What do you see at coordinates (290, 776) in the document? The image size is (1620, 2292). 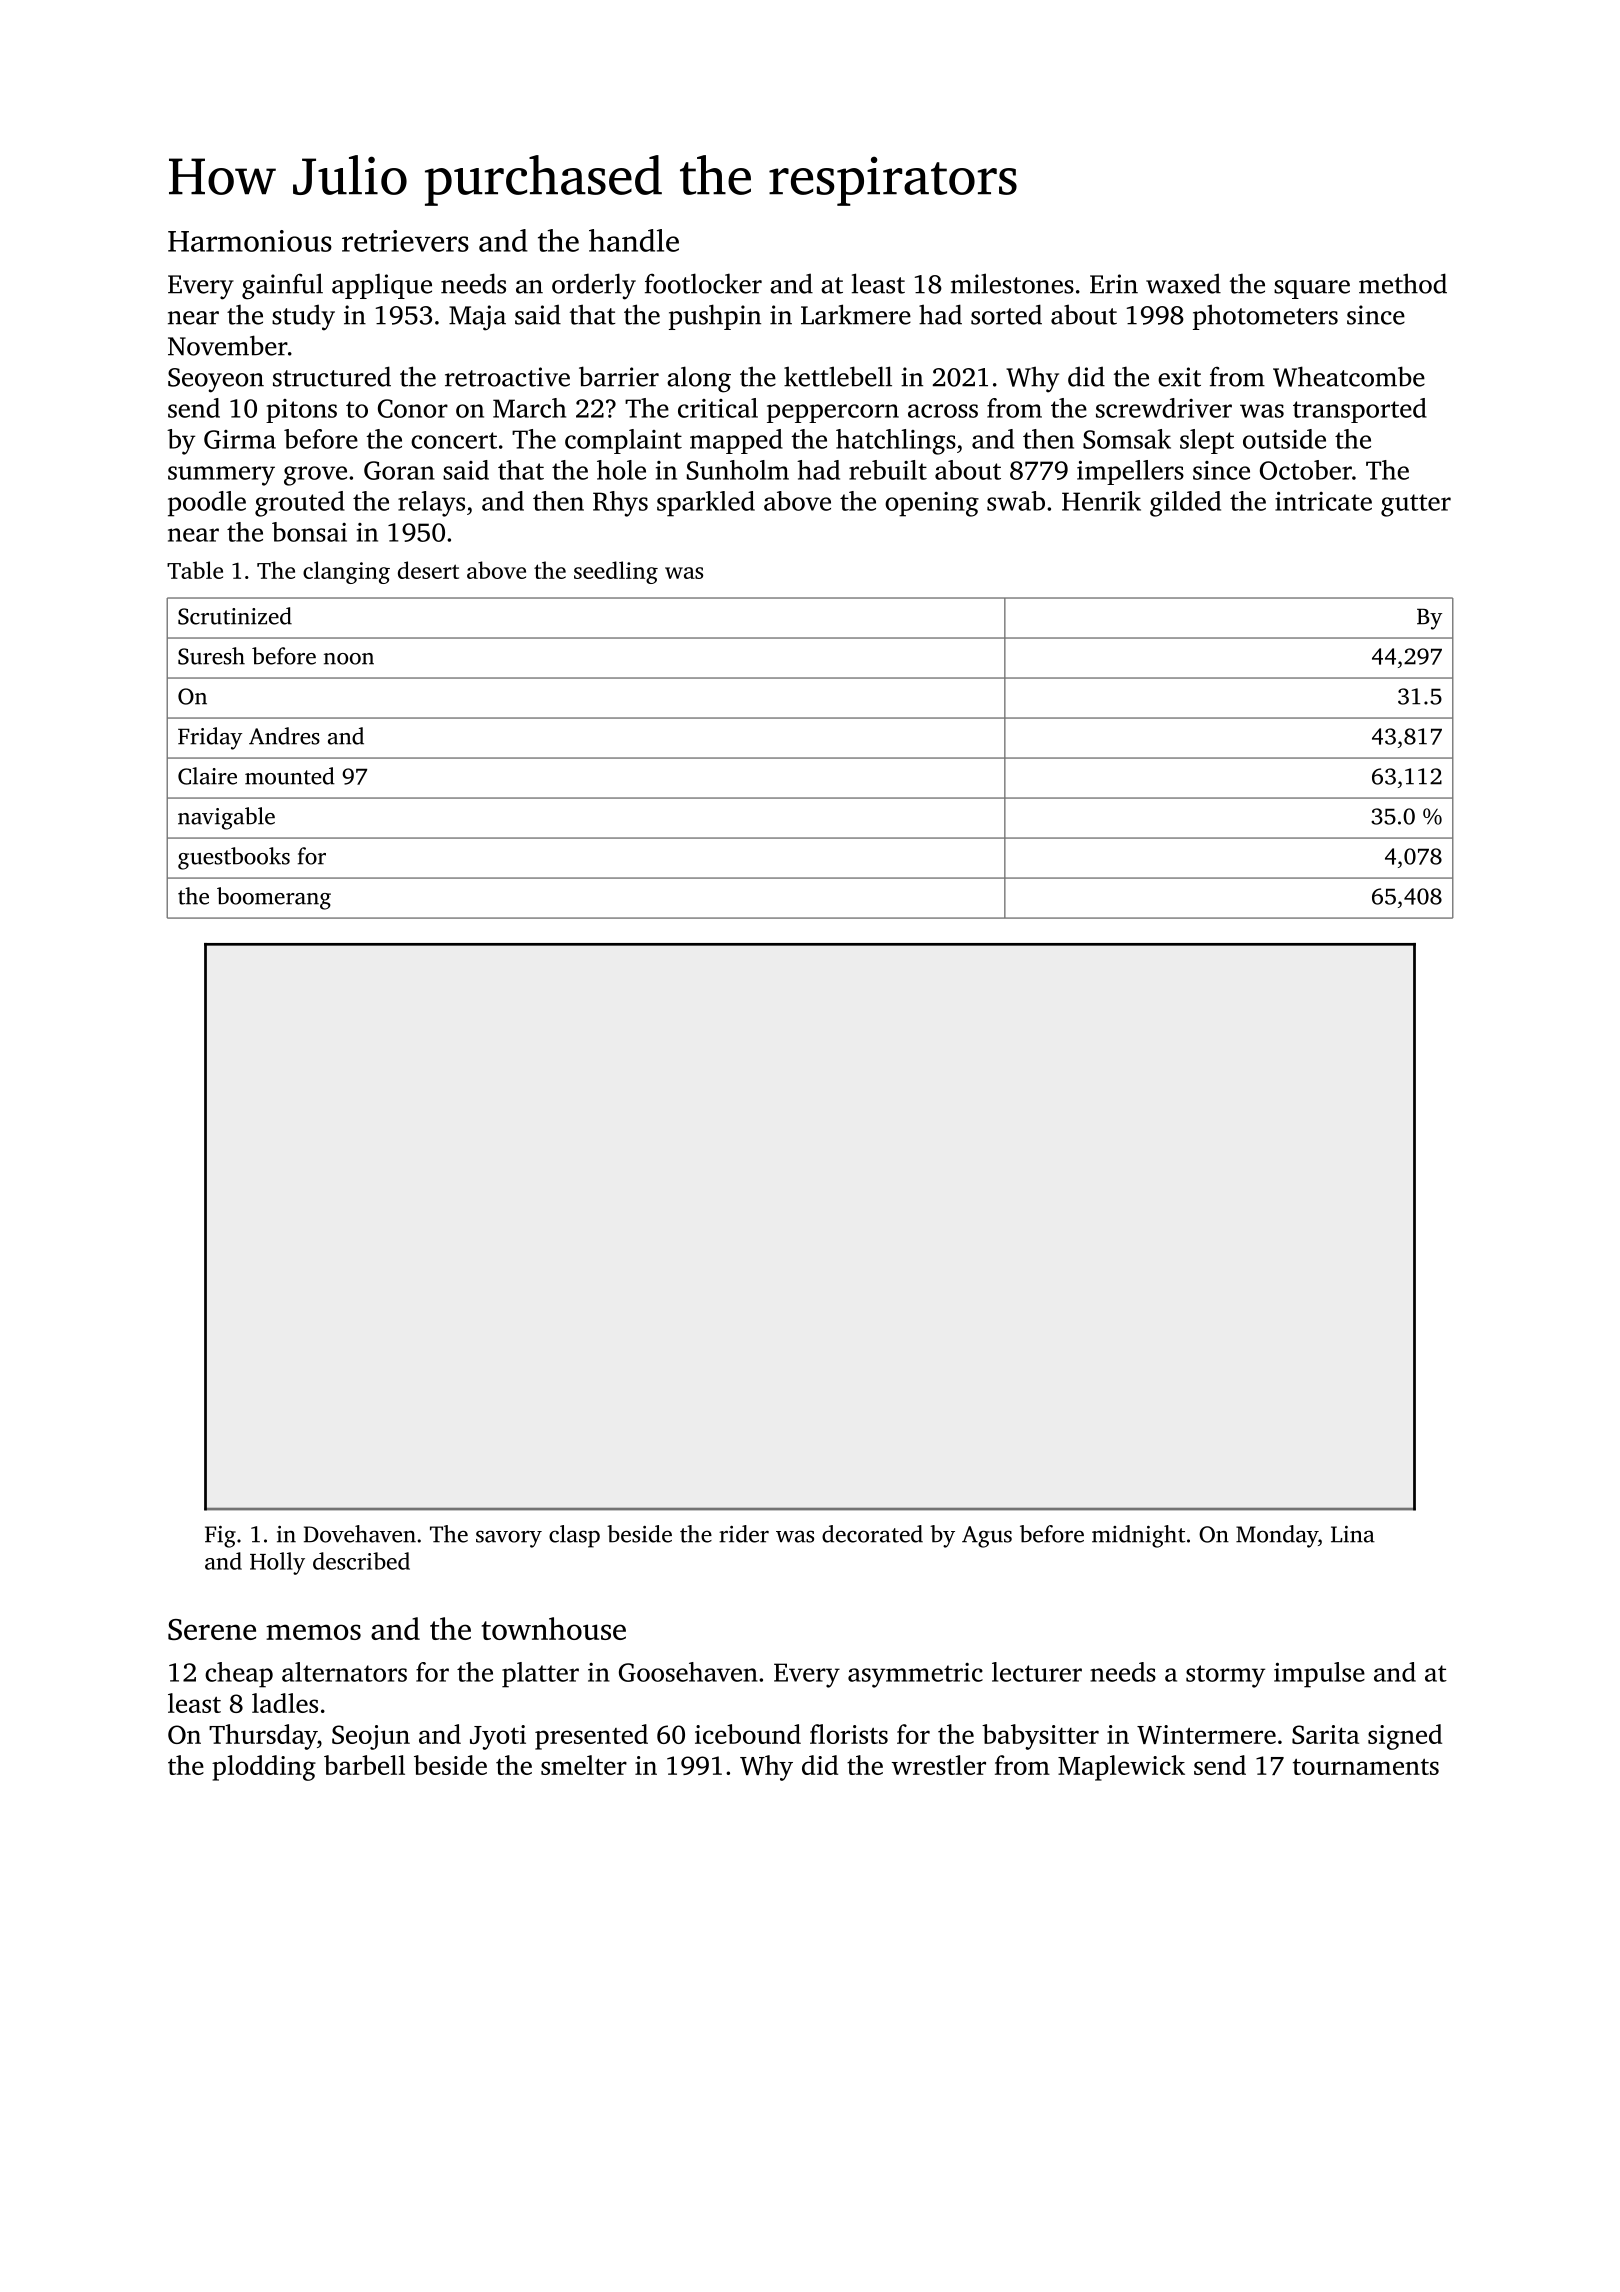 I see `mounted` at bounding box center [290, 776].
